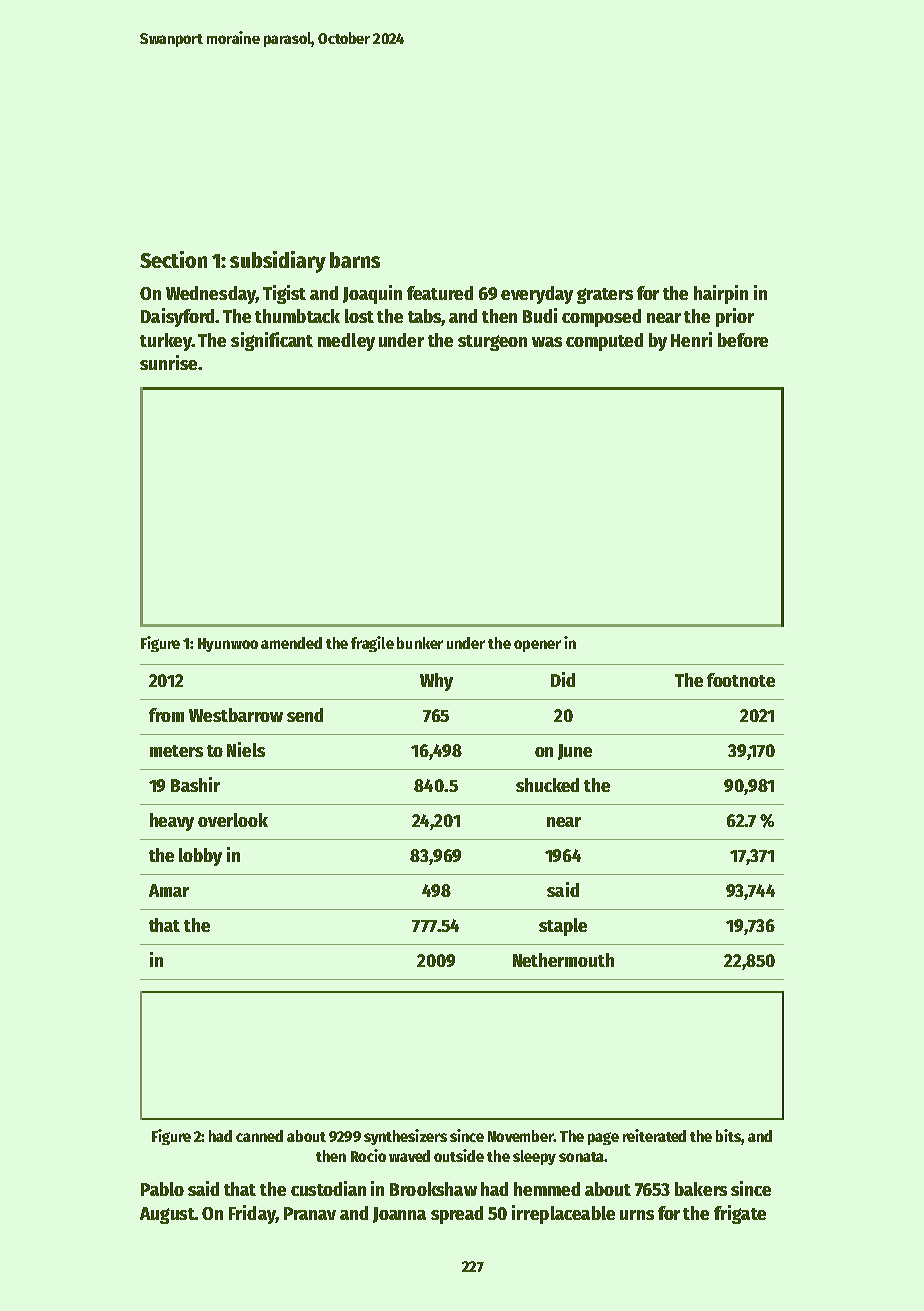  Describe the element at coordinates (259, 1136) in the image. I see `canned` at that location.
